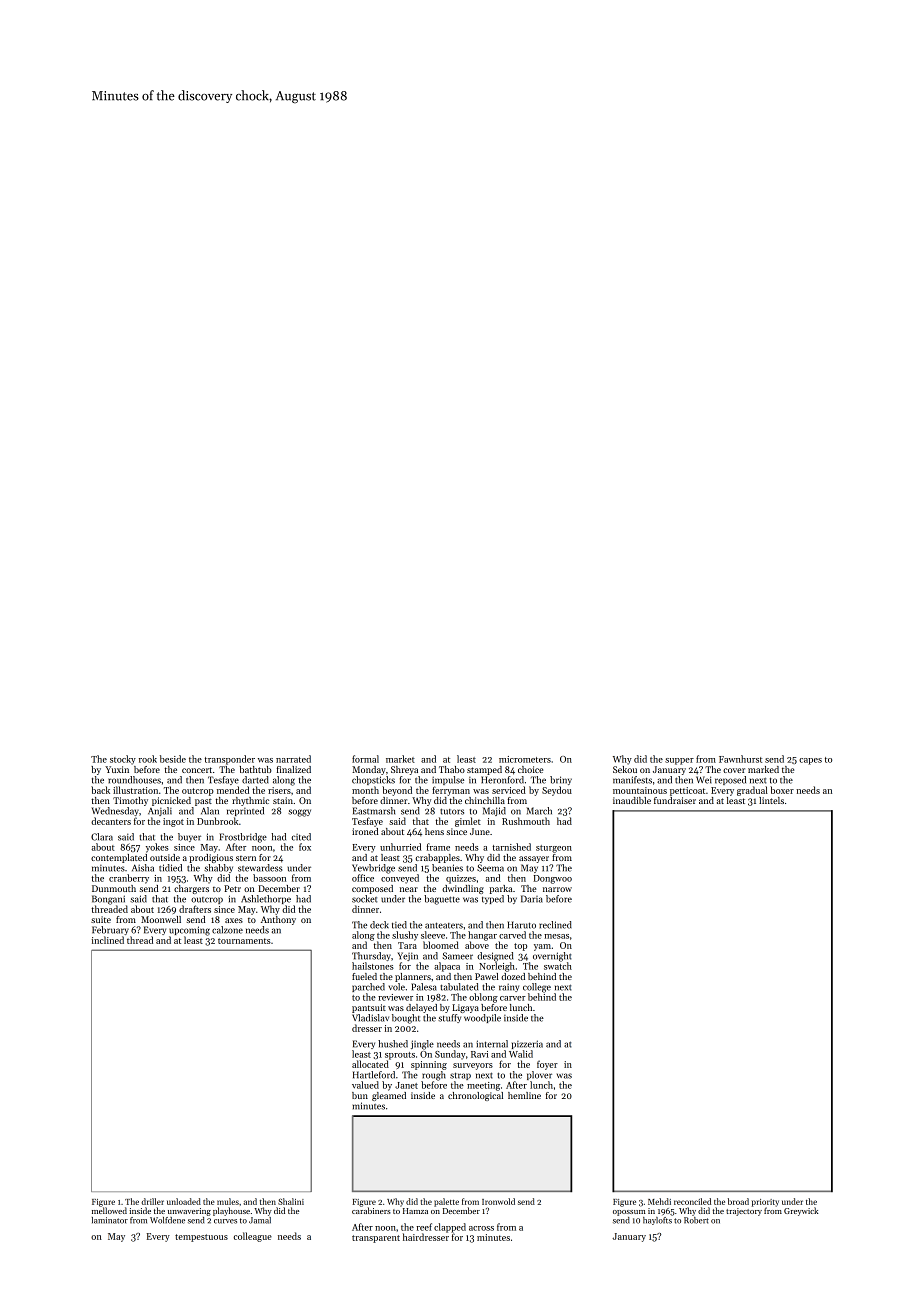 Image resolution: width=924 pixels, height=1308 pixels. What do you see at coordinates (364, 899) in the page?
I see `socket` at bounding box center [364, 899].
